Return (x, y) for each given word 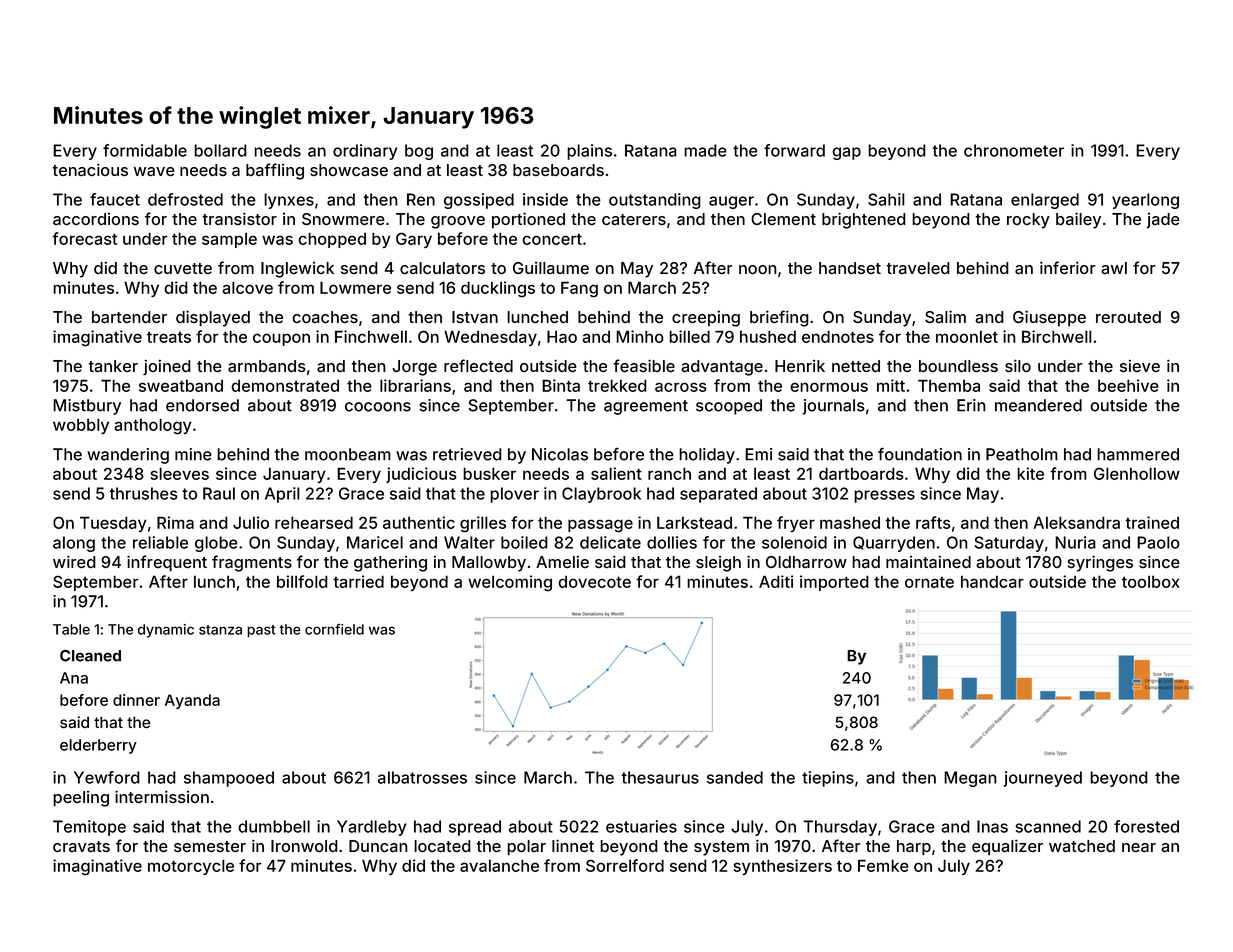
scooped (729, 407)
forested (1146, 826)
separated (718, 495)
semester (210, 846)
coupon (281, 339)
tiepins (828, 779)
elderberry (98, 746)
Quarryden (894, 544)
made (705, 150)
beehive (1128, 385)
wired (74, 562)
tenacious (90, 170)
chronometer (1014, 150)
